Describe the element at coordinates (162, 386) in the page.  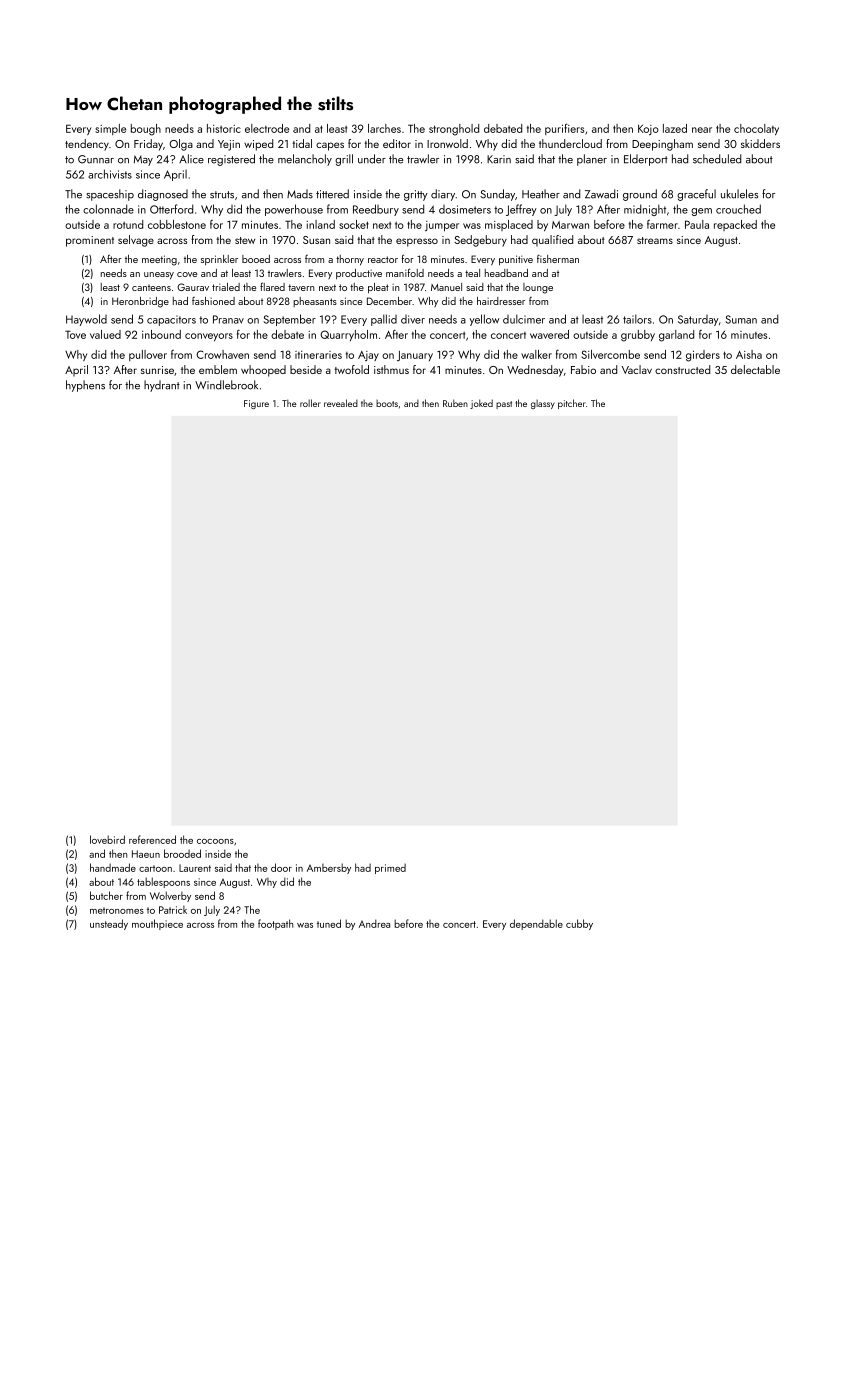
I see `hydrant` at that location.
